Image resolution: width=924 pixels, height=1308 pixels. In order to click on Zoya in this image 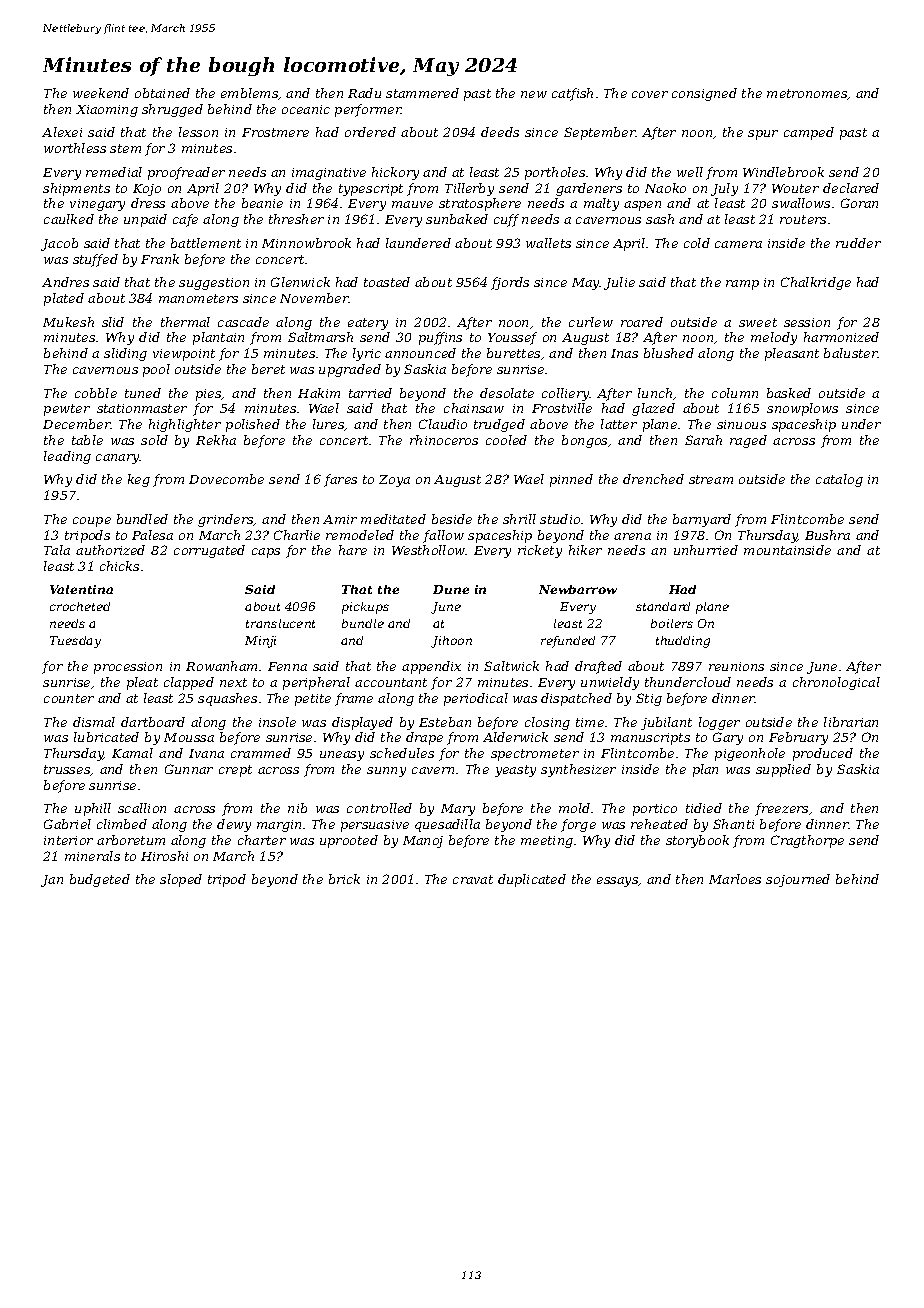, I will do `click(394, 481)`.
